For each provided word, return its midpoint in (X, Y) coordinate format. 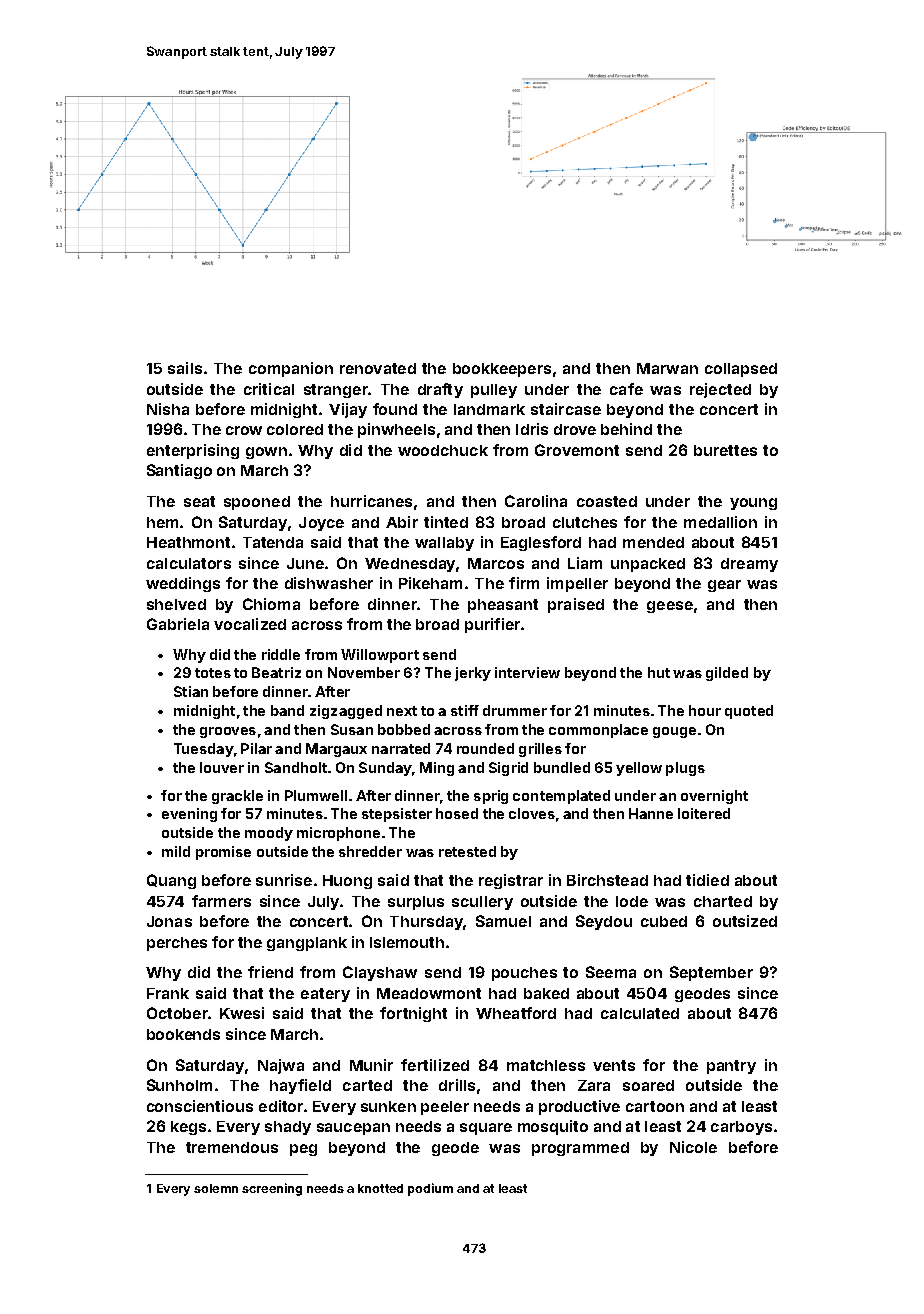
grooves (228, 732)
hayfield (300, 1086)
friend (270, 972)
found (395, 409)
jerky (473, 674)
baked (546, 993)
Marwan (667, 368)
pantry (731, 1067)
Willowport (380, 656)
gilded (727, 674)
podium (430, 1189)
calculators (189, 563)
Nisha (168, 409)
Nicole (693, 1147)
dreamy (749, 565)
